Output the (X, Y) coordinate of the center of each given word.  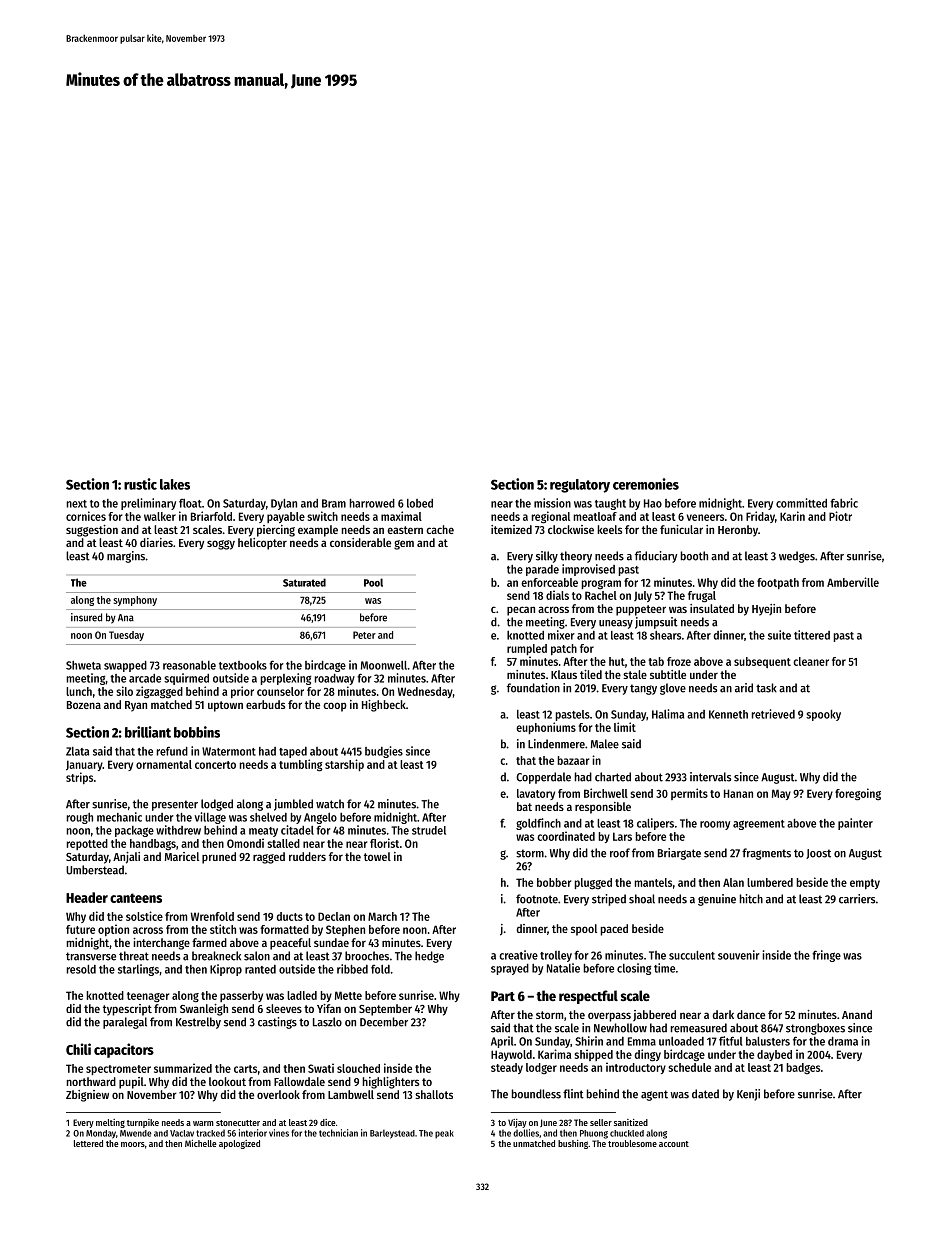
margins (126, 557)
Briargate (679, 854)
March (382, 916)
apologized (239, 1144)
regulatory (580, 486)
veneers (705, 517)
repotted (87, 844)
